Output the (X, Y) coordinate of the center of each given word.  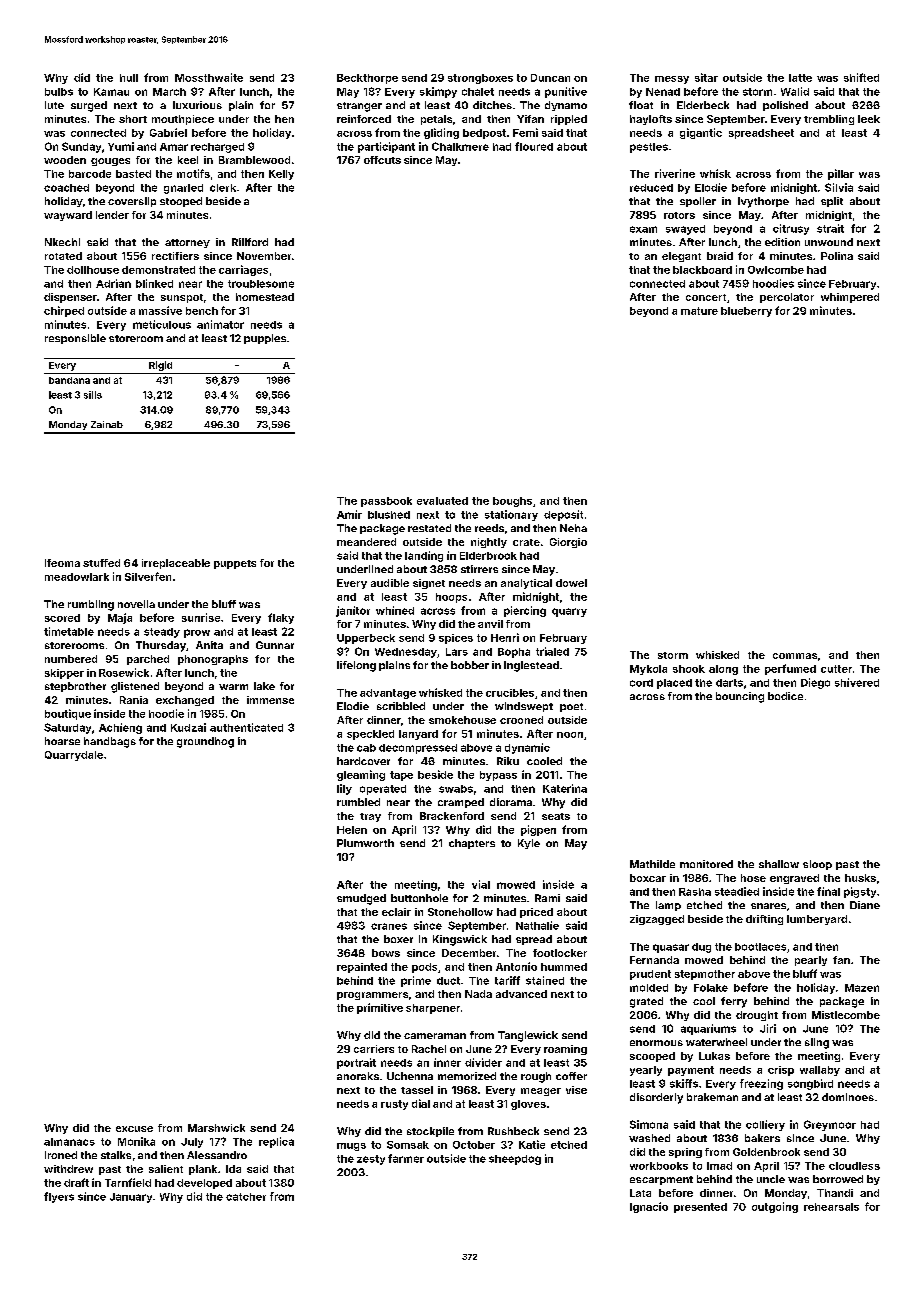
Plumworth (365, 843)
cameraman (435, 1036)
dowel (571, 583)
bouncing (740, 697)
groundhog (205, 742)
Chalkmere (460, 146)
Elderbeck (703, 105)
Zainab (107, 424)
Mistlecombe (846, 1015)
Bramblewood (254, 160)
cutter (836, 669)
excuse (134, 1129)
